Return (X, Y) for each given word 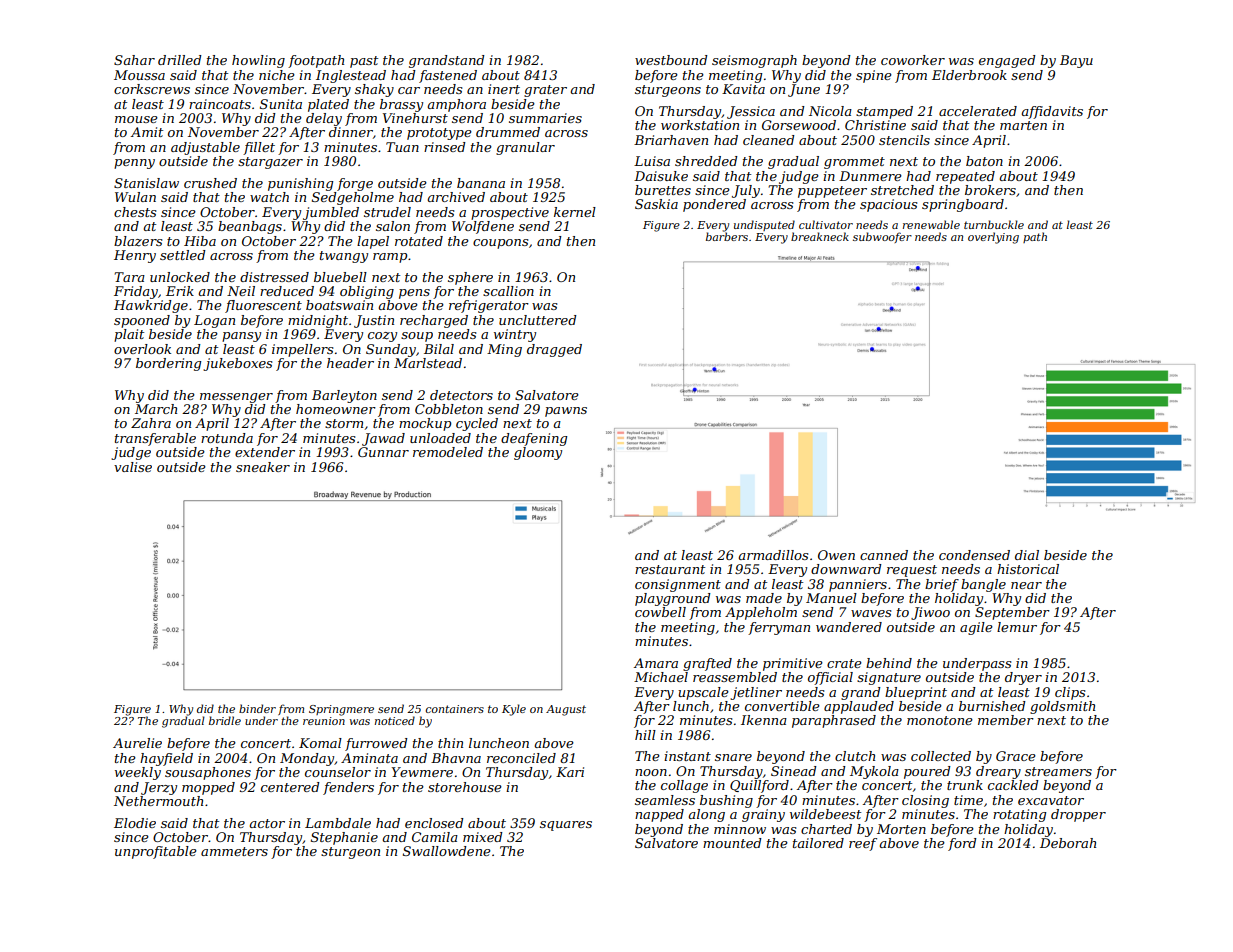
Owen (836, 555)
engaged (1007, 61)
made (764, 598)
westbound (671, 60)
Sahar (134, 60)
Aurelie (137, 743)
